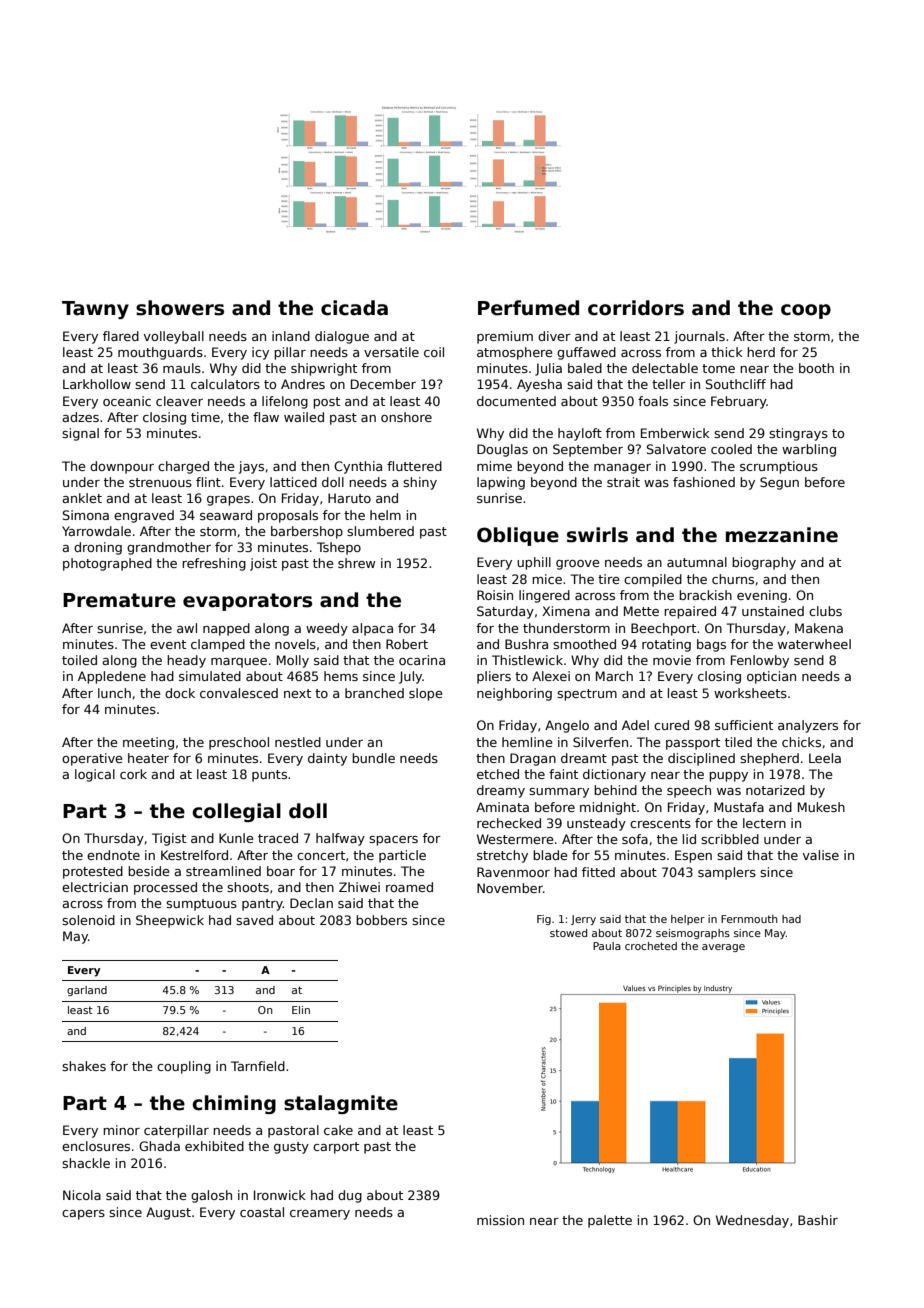 Image resolution: width=924 pixels, height=1308 pixels. Describe the element at coordinates (653, 580) in the screenshot. I see `compiled` at that location.
